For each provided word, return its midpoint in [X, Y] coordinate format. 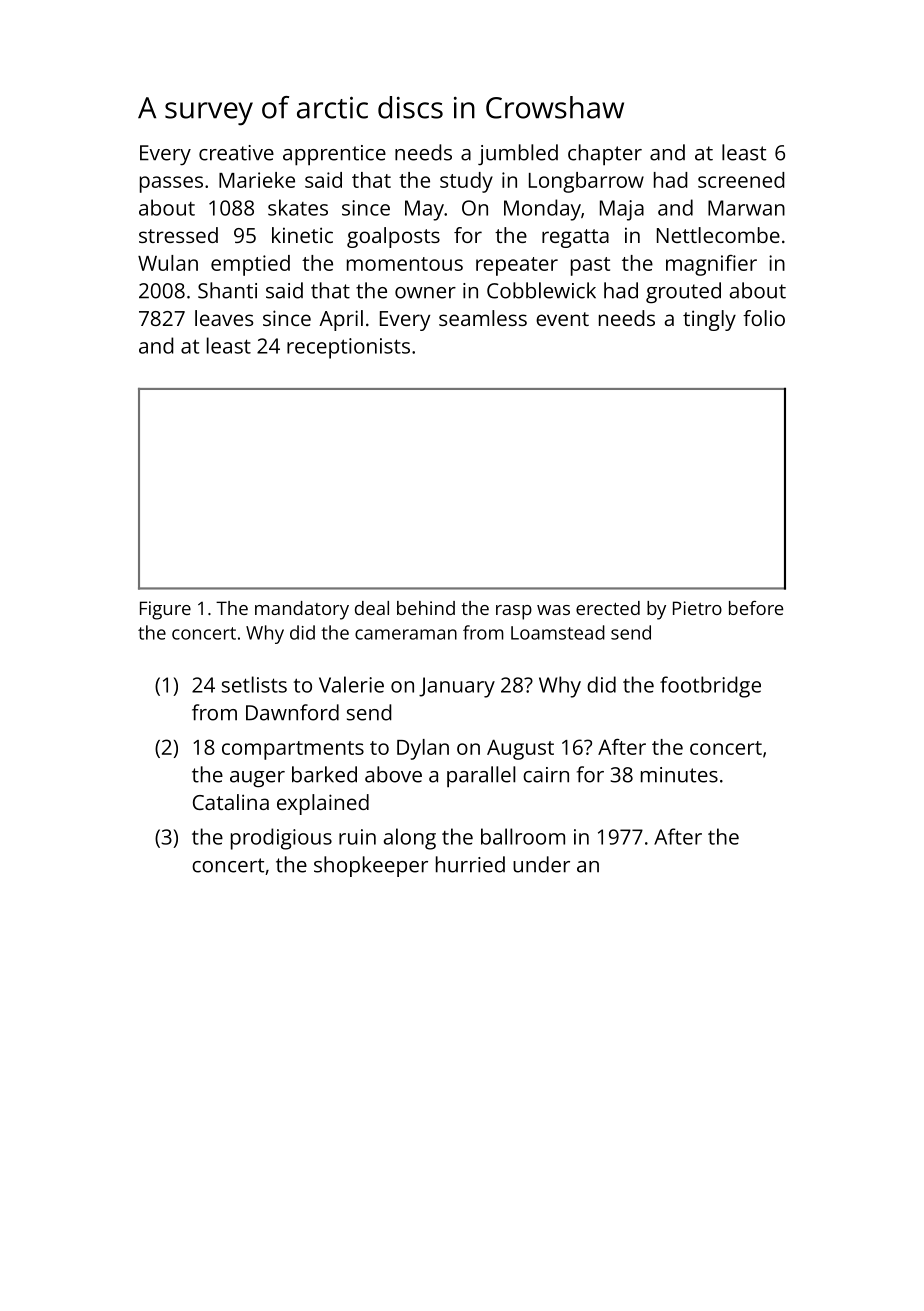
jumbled [518, 154]
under [541, 864]
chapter [605, 155]
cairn [546, 775]
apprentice [334, 155]
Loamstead [558, 632]
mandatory [302, 610]
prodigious [281, 839]
